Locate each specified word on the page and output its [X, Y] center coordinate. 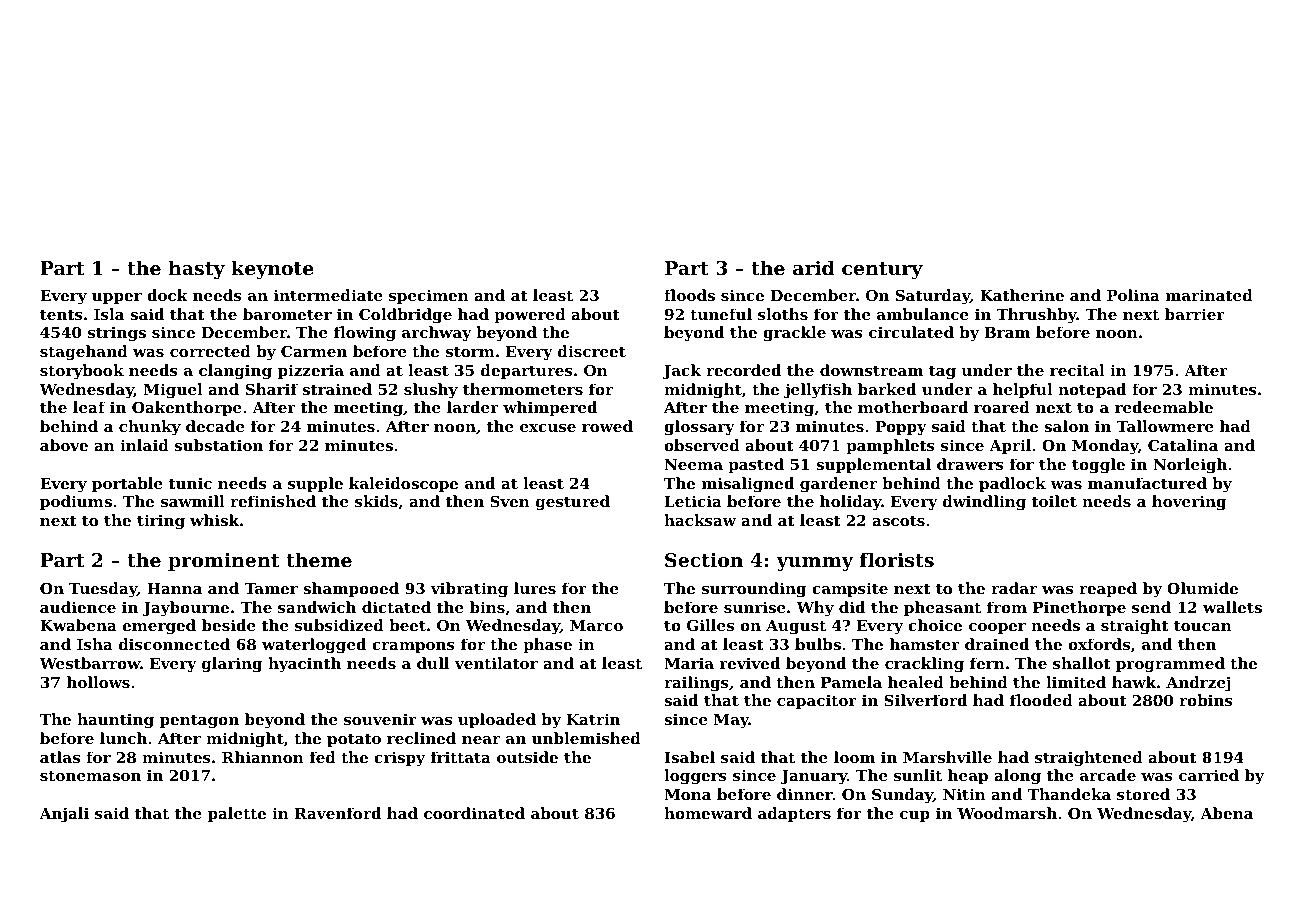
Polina [1133, 295]
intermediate [328, 295]
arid [814, 267]
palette [237, 814]
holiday [850, 503]
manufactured [1147, 483]
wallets [1232, 607]
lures [535, 588]
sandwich [317, 607]
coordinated [474, 813]
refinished [273, 501]
